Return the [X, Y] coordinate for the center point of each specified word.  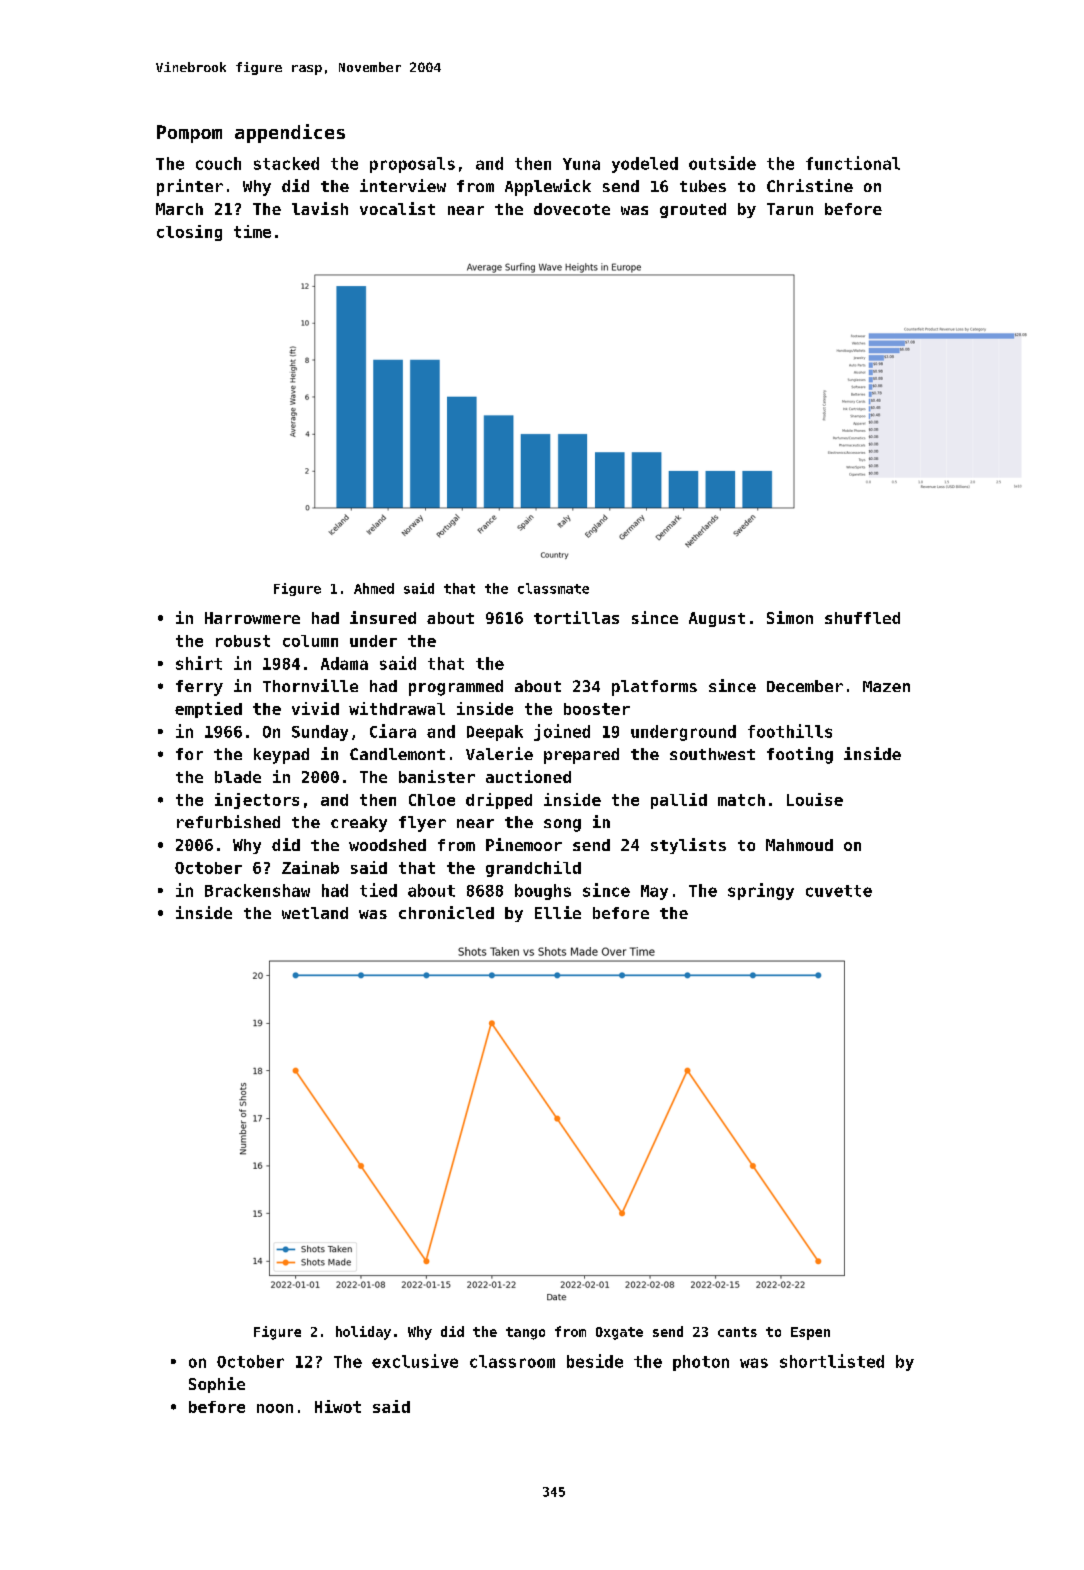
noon [275, 1408]
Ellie [558, 912]
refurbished [228, 821]
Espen [810, 1333]
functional [853, 163]
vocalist [397, 208]
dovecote [572, 209]
